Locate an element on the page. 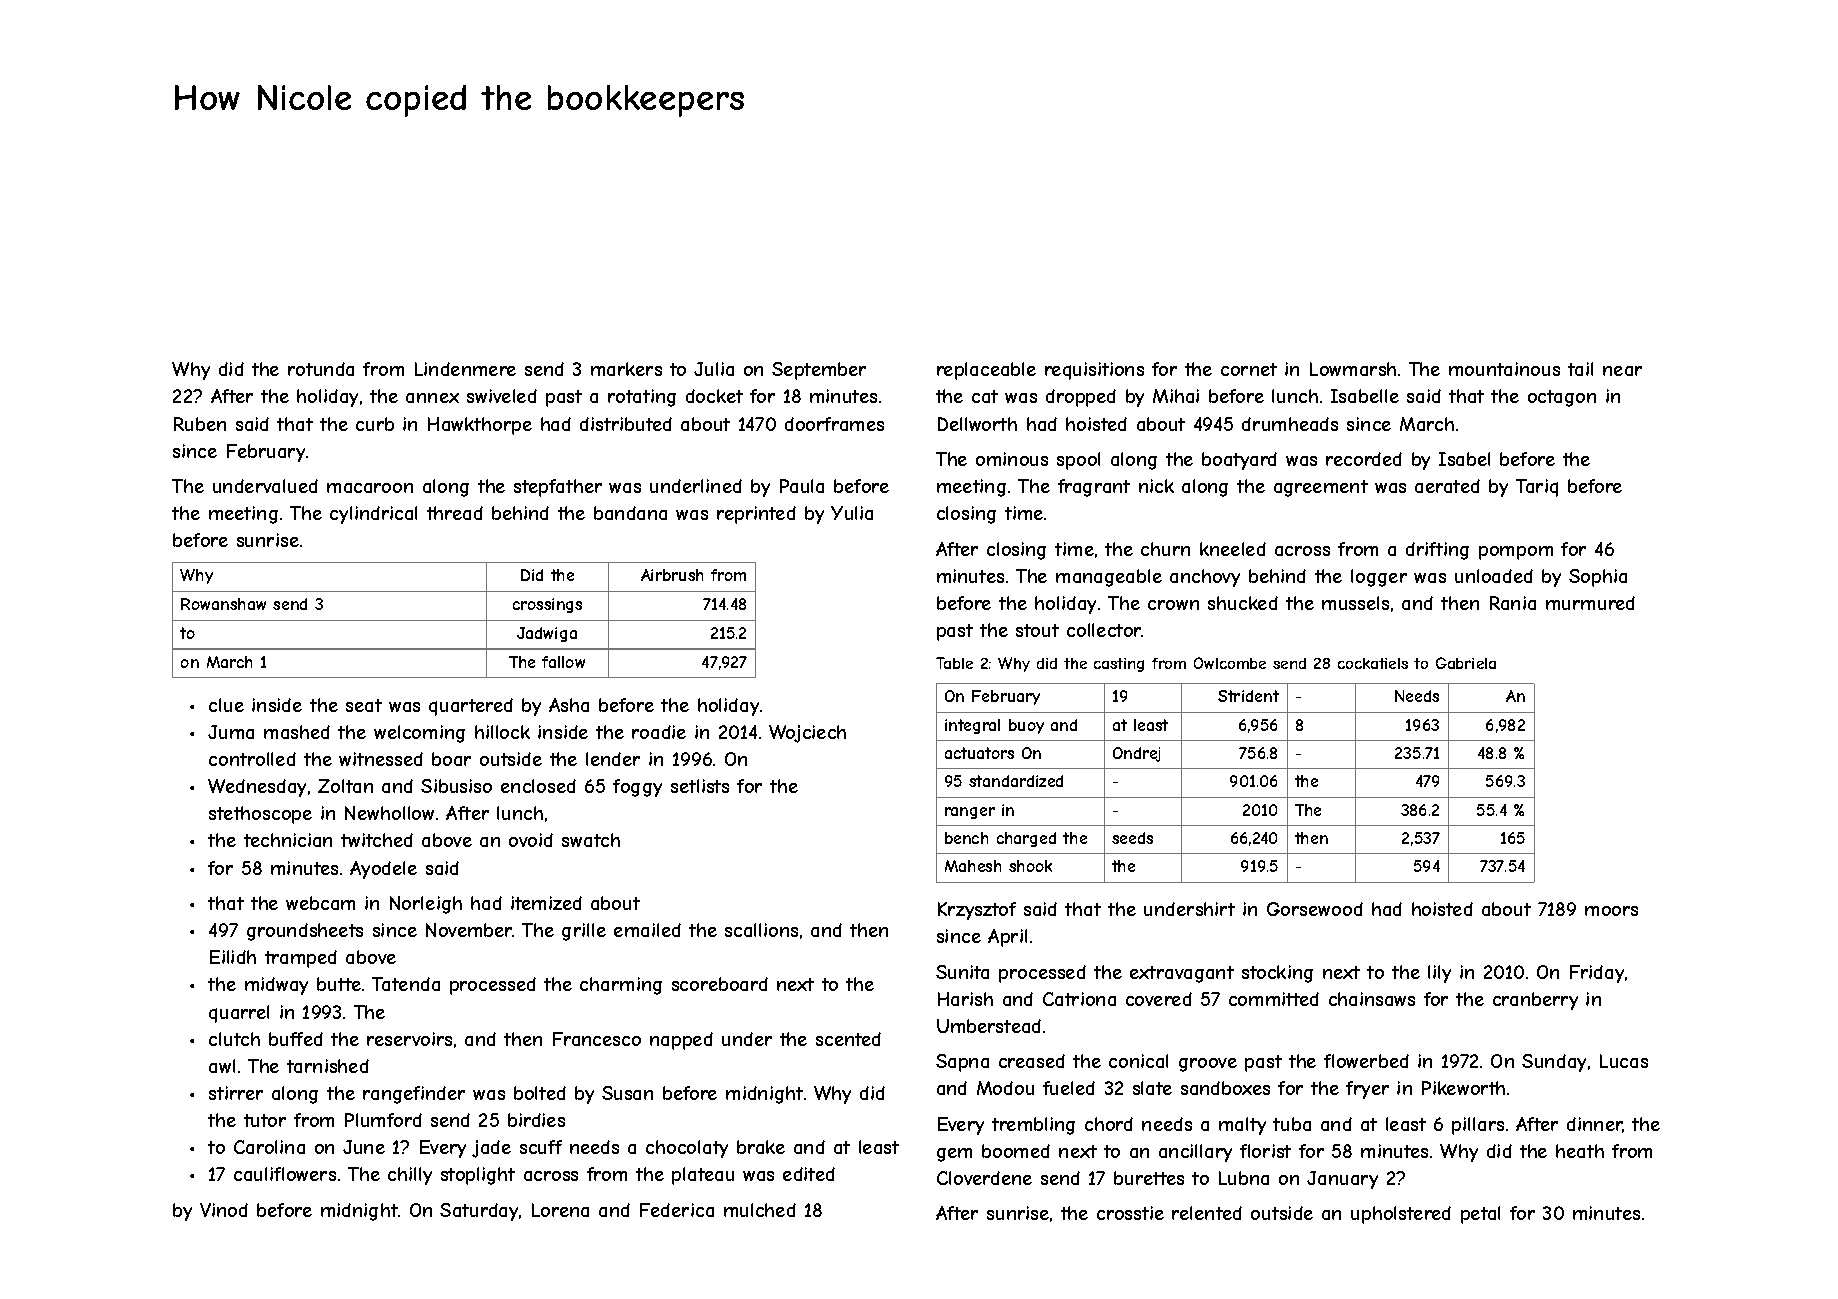  cornet is located at coordinates (1249, 369).
